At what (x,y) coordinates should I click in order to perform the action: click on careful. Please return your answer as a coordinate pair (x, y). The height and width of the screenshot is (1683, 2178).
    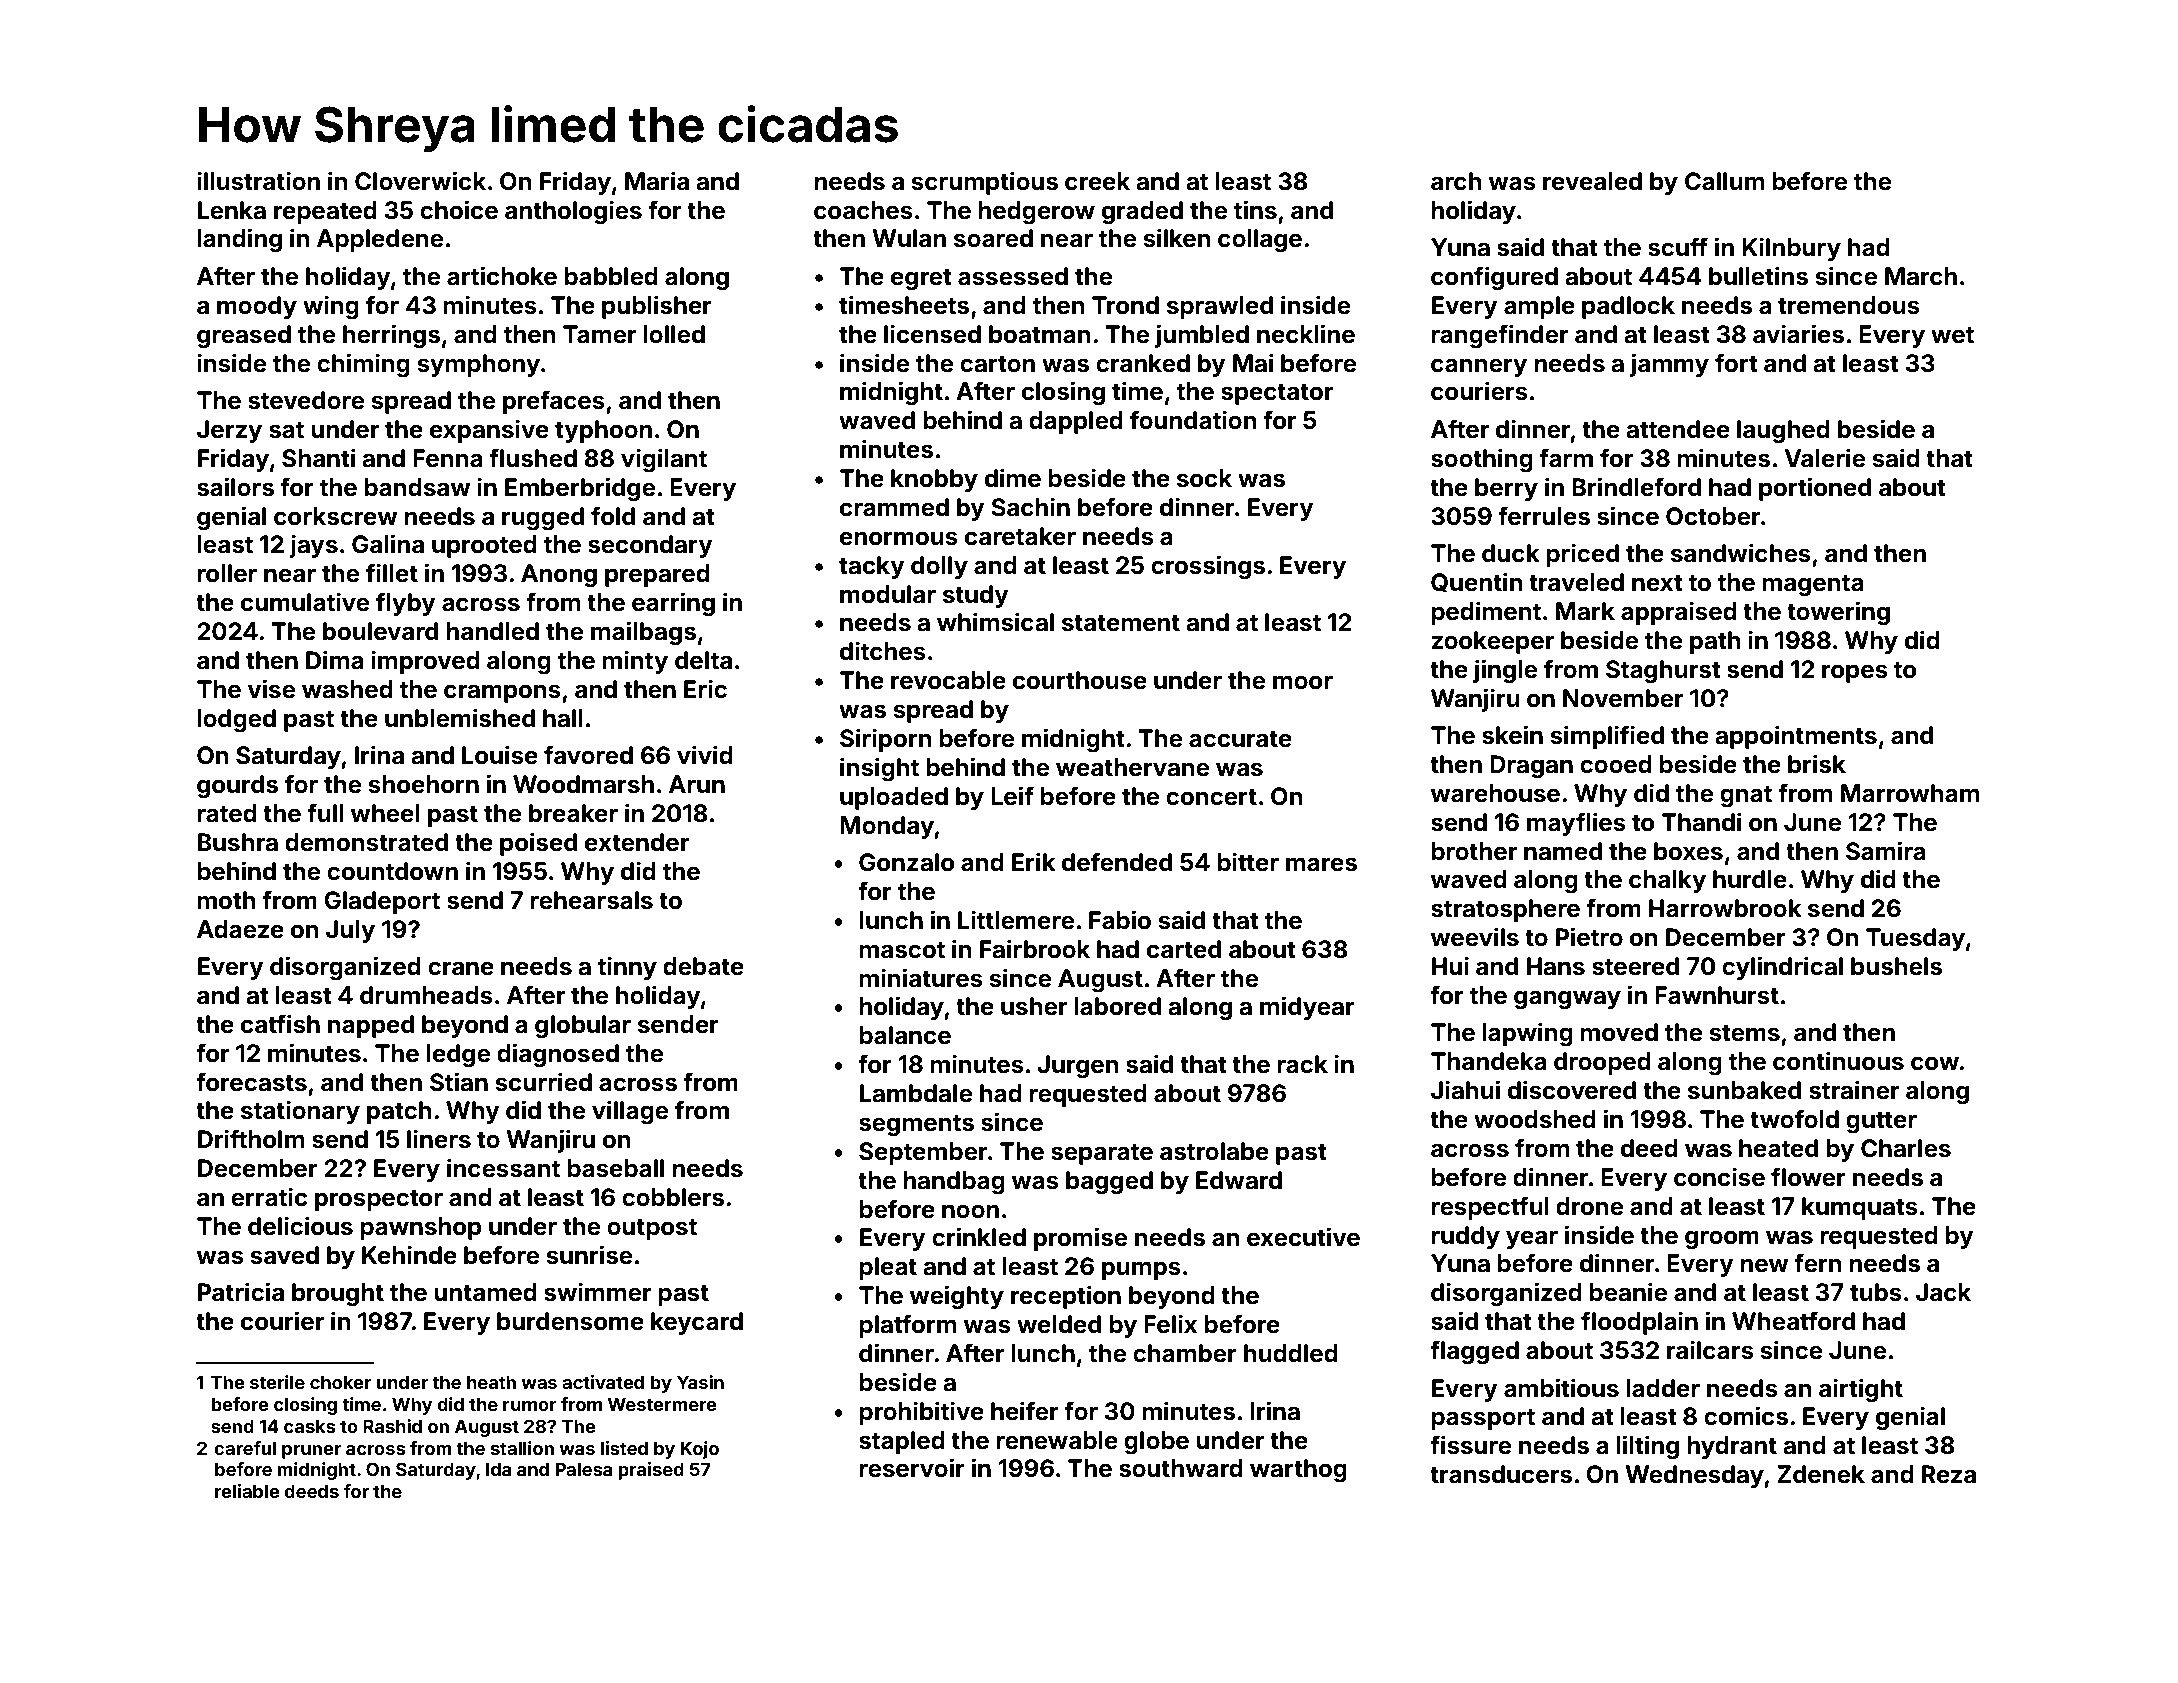
    Looking at the image, I should click on (245, 1448).
